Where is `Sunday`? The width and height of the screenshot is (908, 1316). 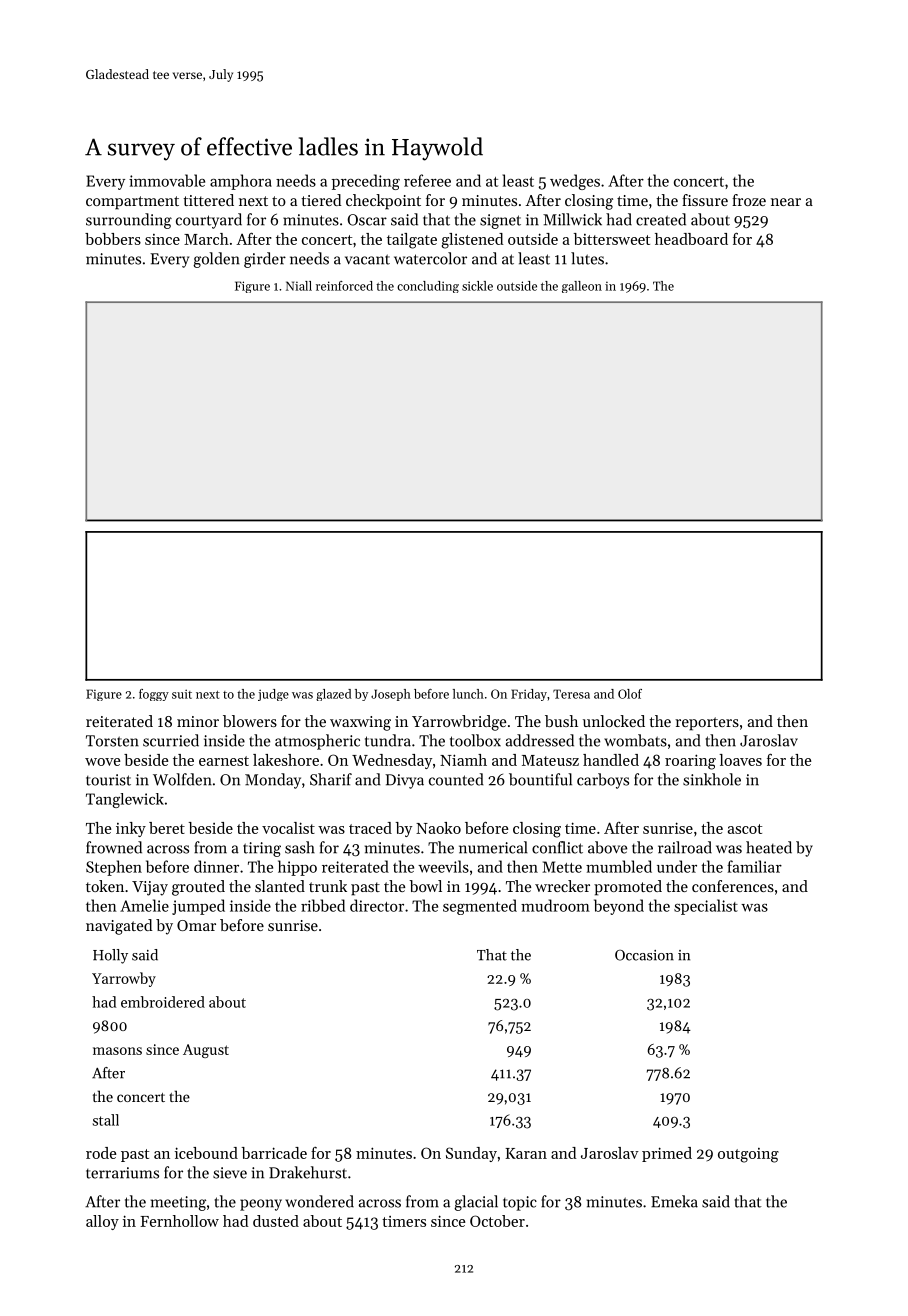 Sunday is located at coordinates (471, 1154).
